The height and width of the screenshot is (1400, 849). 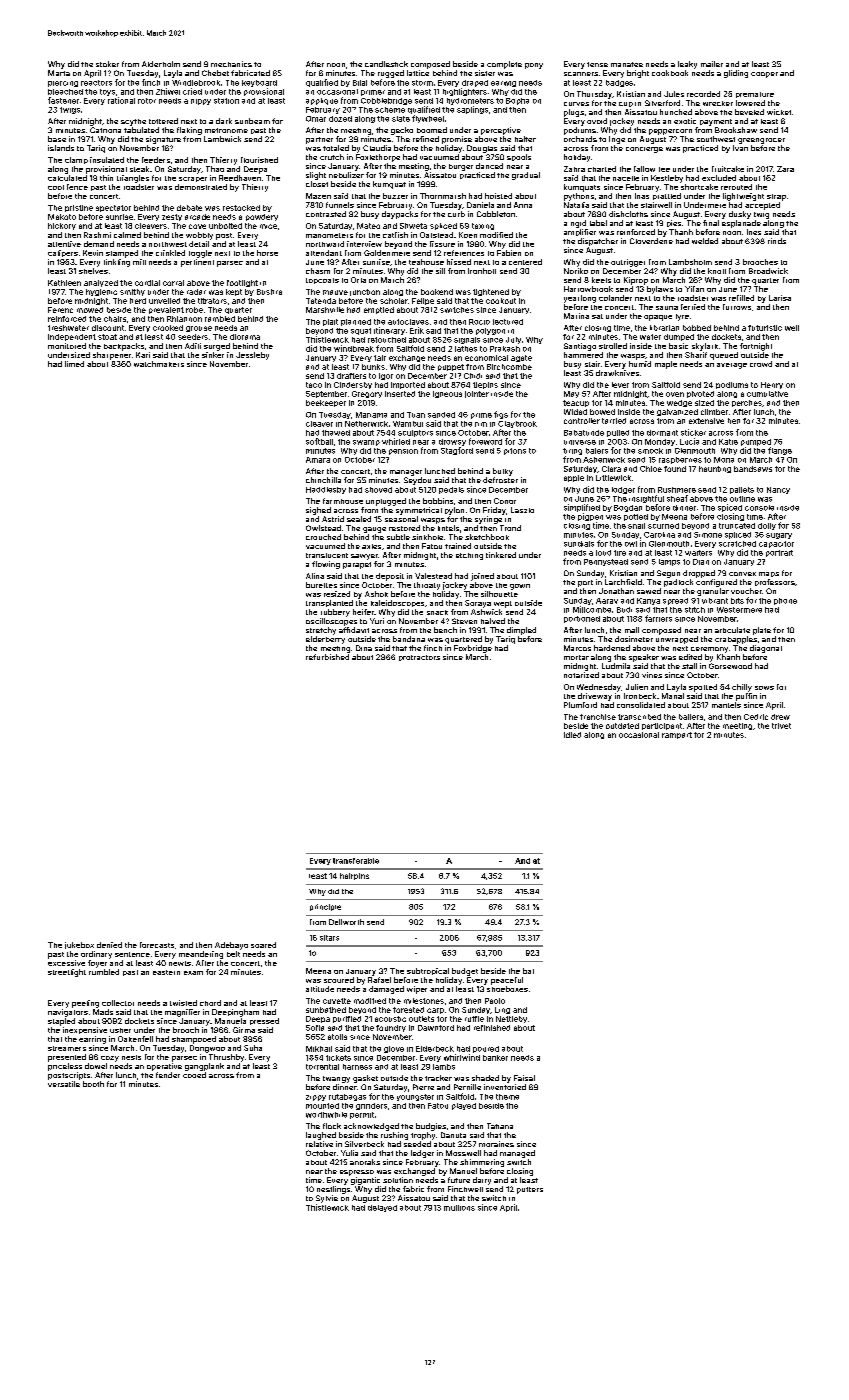 What do you see at coordinates (697, 328) in the screenshot?
I see `bobbed` at bounding box center [697, 328].
